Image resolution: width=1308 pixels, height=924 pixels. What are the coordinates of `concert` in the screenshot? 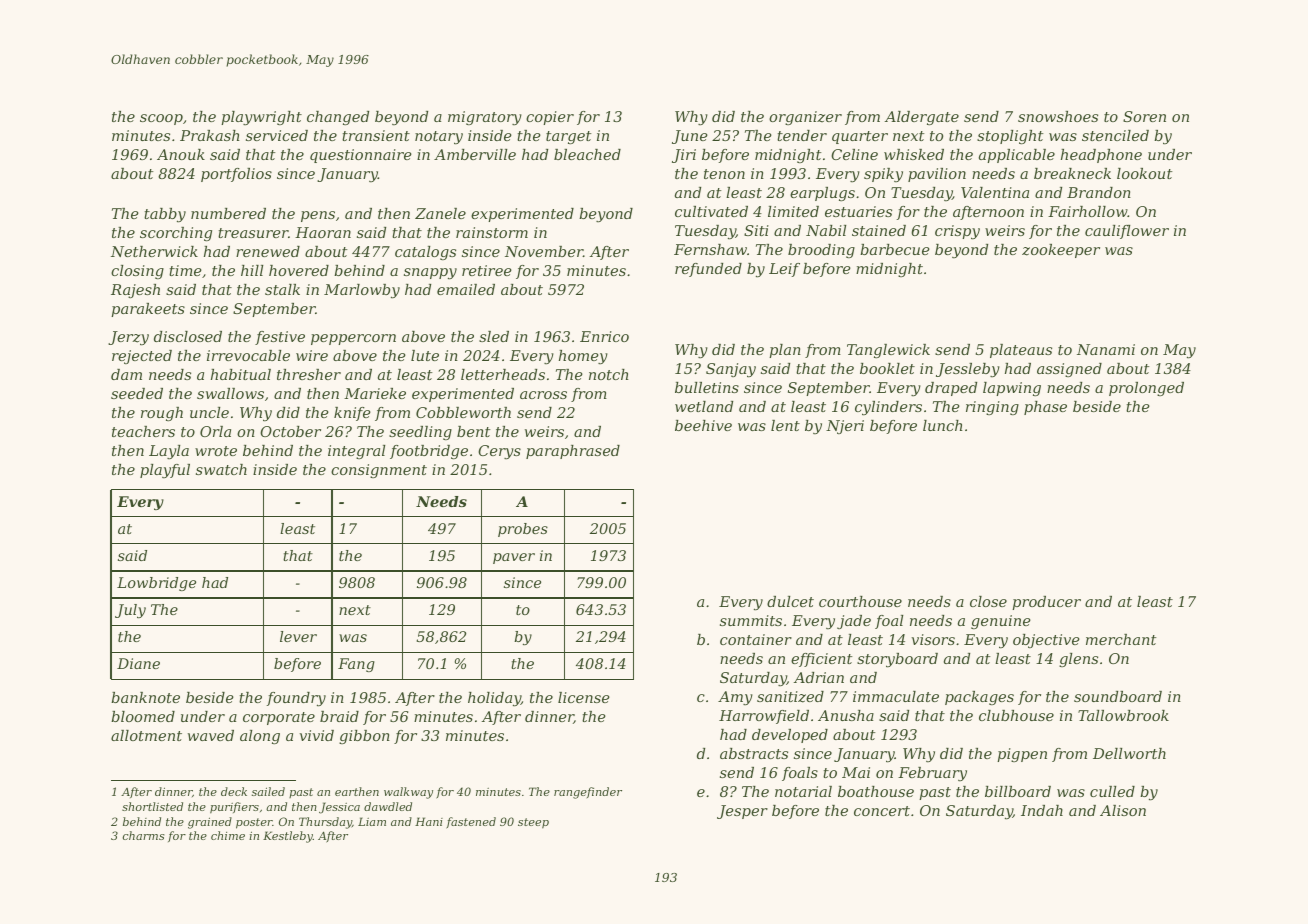 It's located at (882, 811).
